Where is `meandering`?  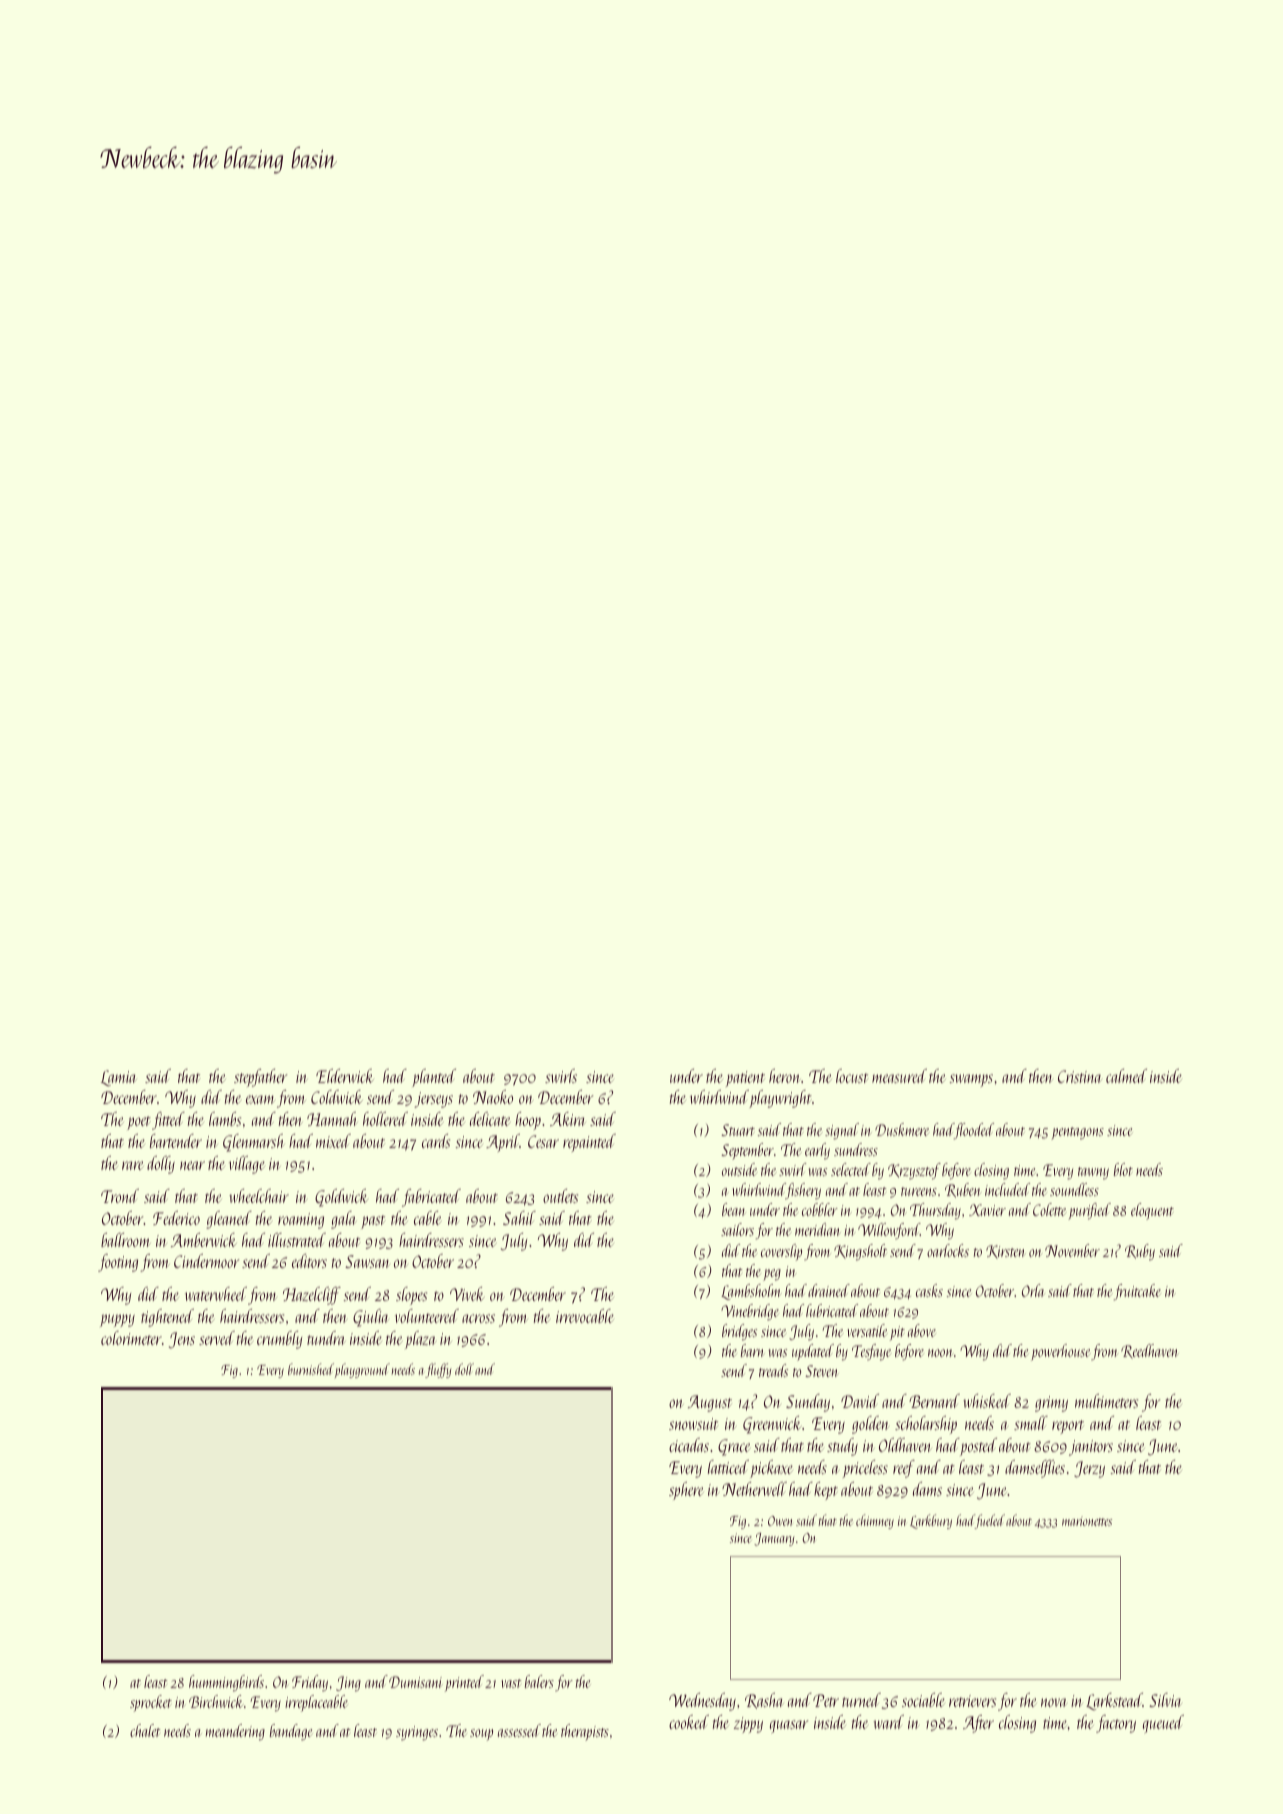 meandering is located at coordinates (235, 1732).
